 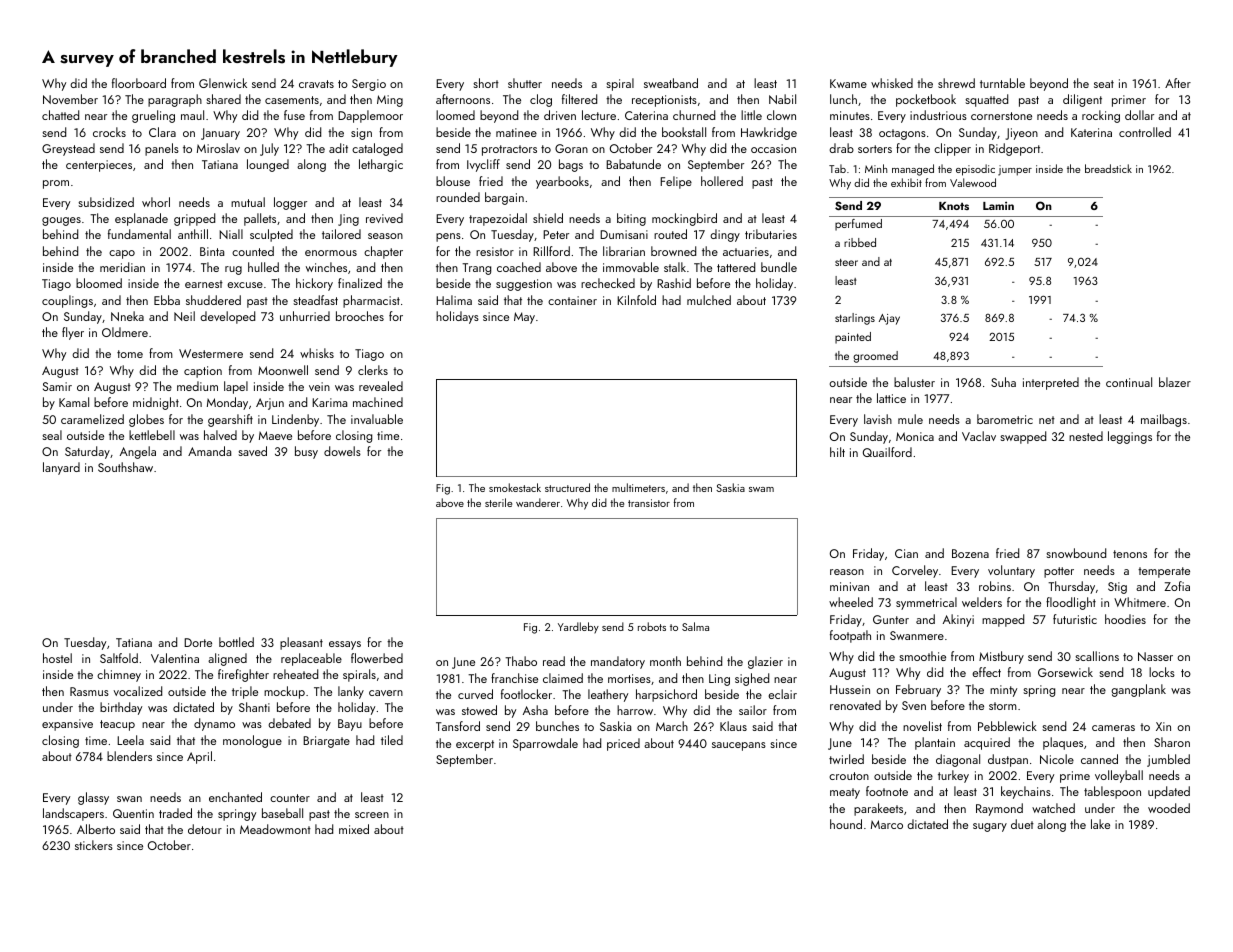 I want to click on Lamin, so click(x=998, y=206).
